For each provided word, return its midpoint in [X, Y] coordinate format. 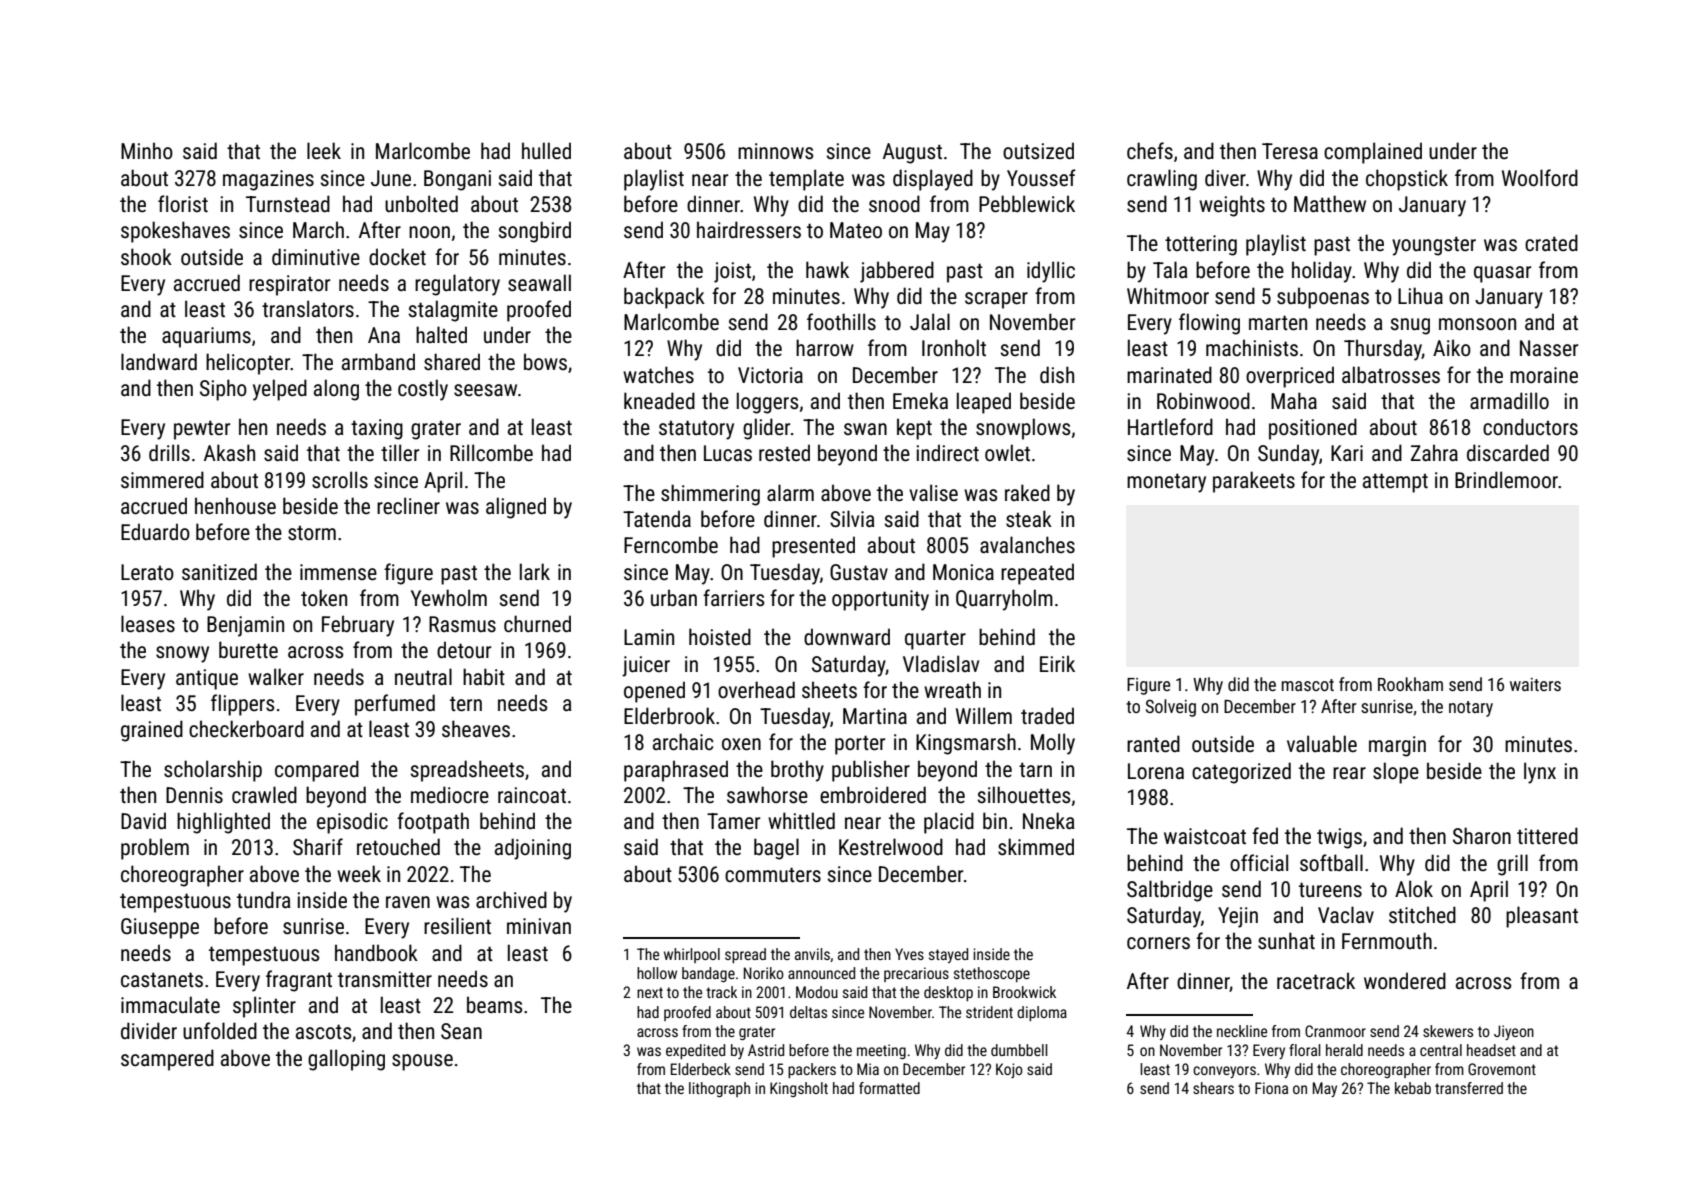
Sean [461, 1031]
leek [324, 151]
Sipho [223, 390]
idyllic [1051, 272]
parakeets [1254, 482]
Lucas [728, 453]
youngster [1434, 246]
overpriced [1290, 377]
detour [464, 649]
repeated [1037, 574]
